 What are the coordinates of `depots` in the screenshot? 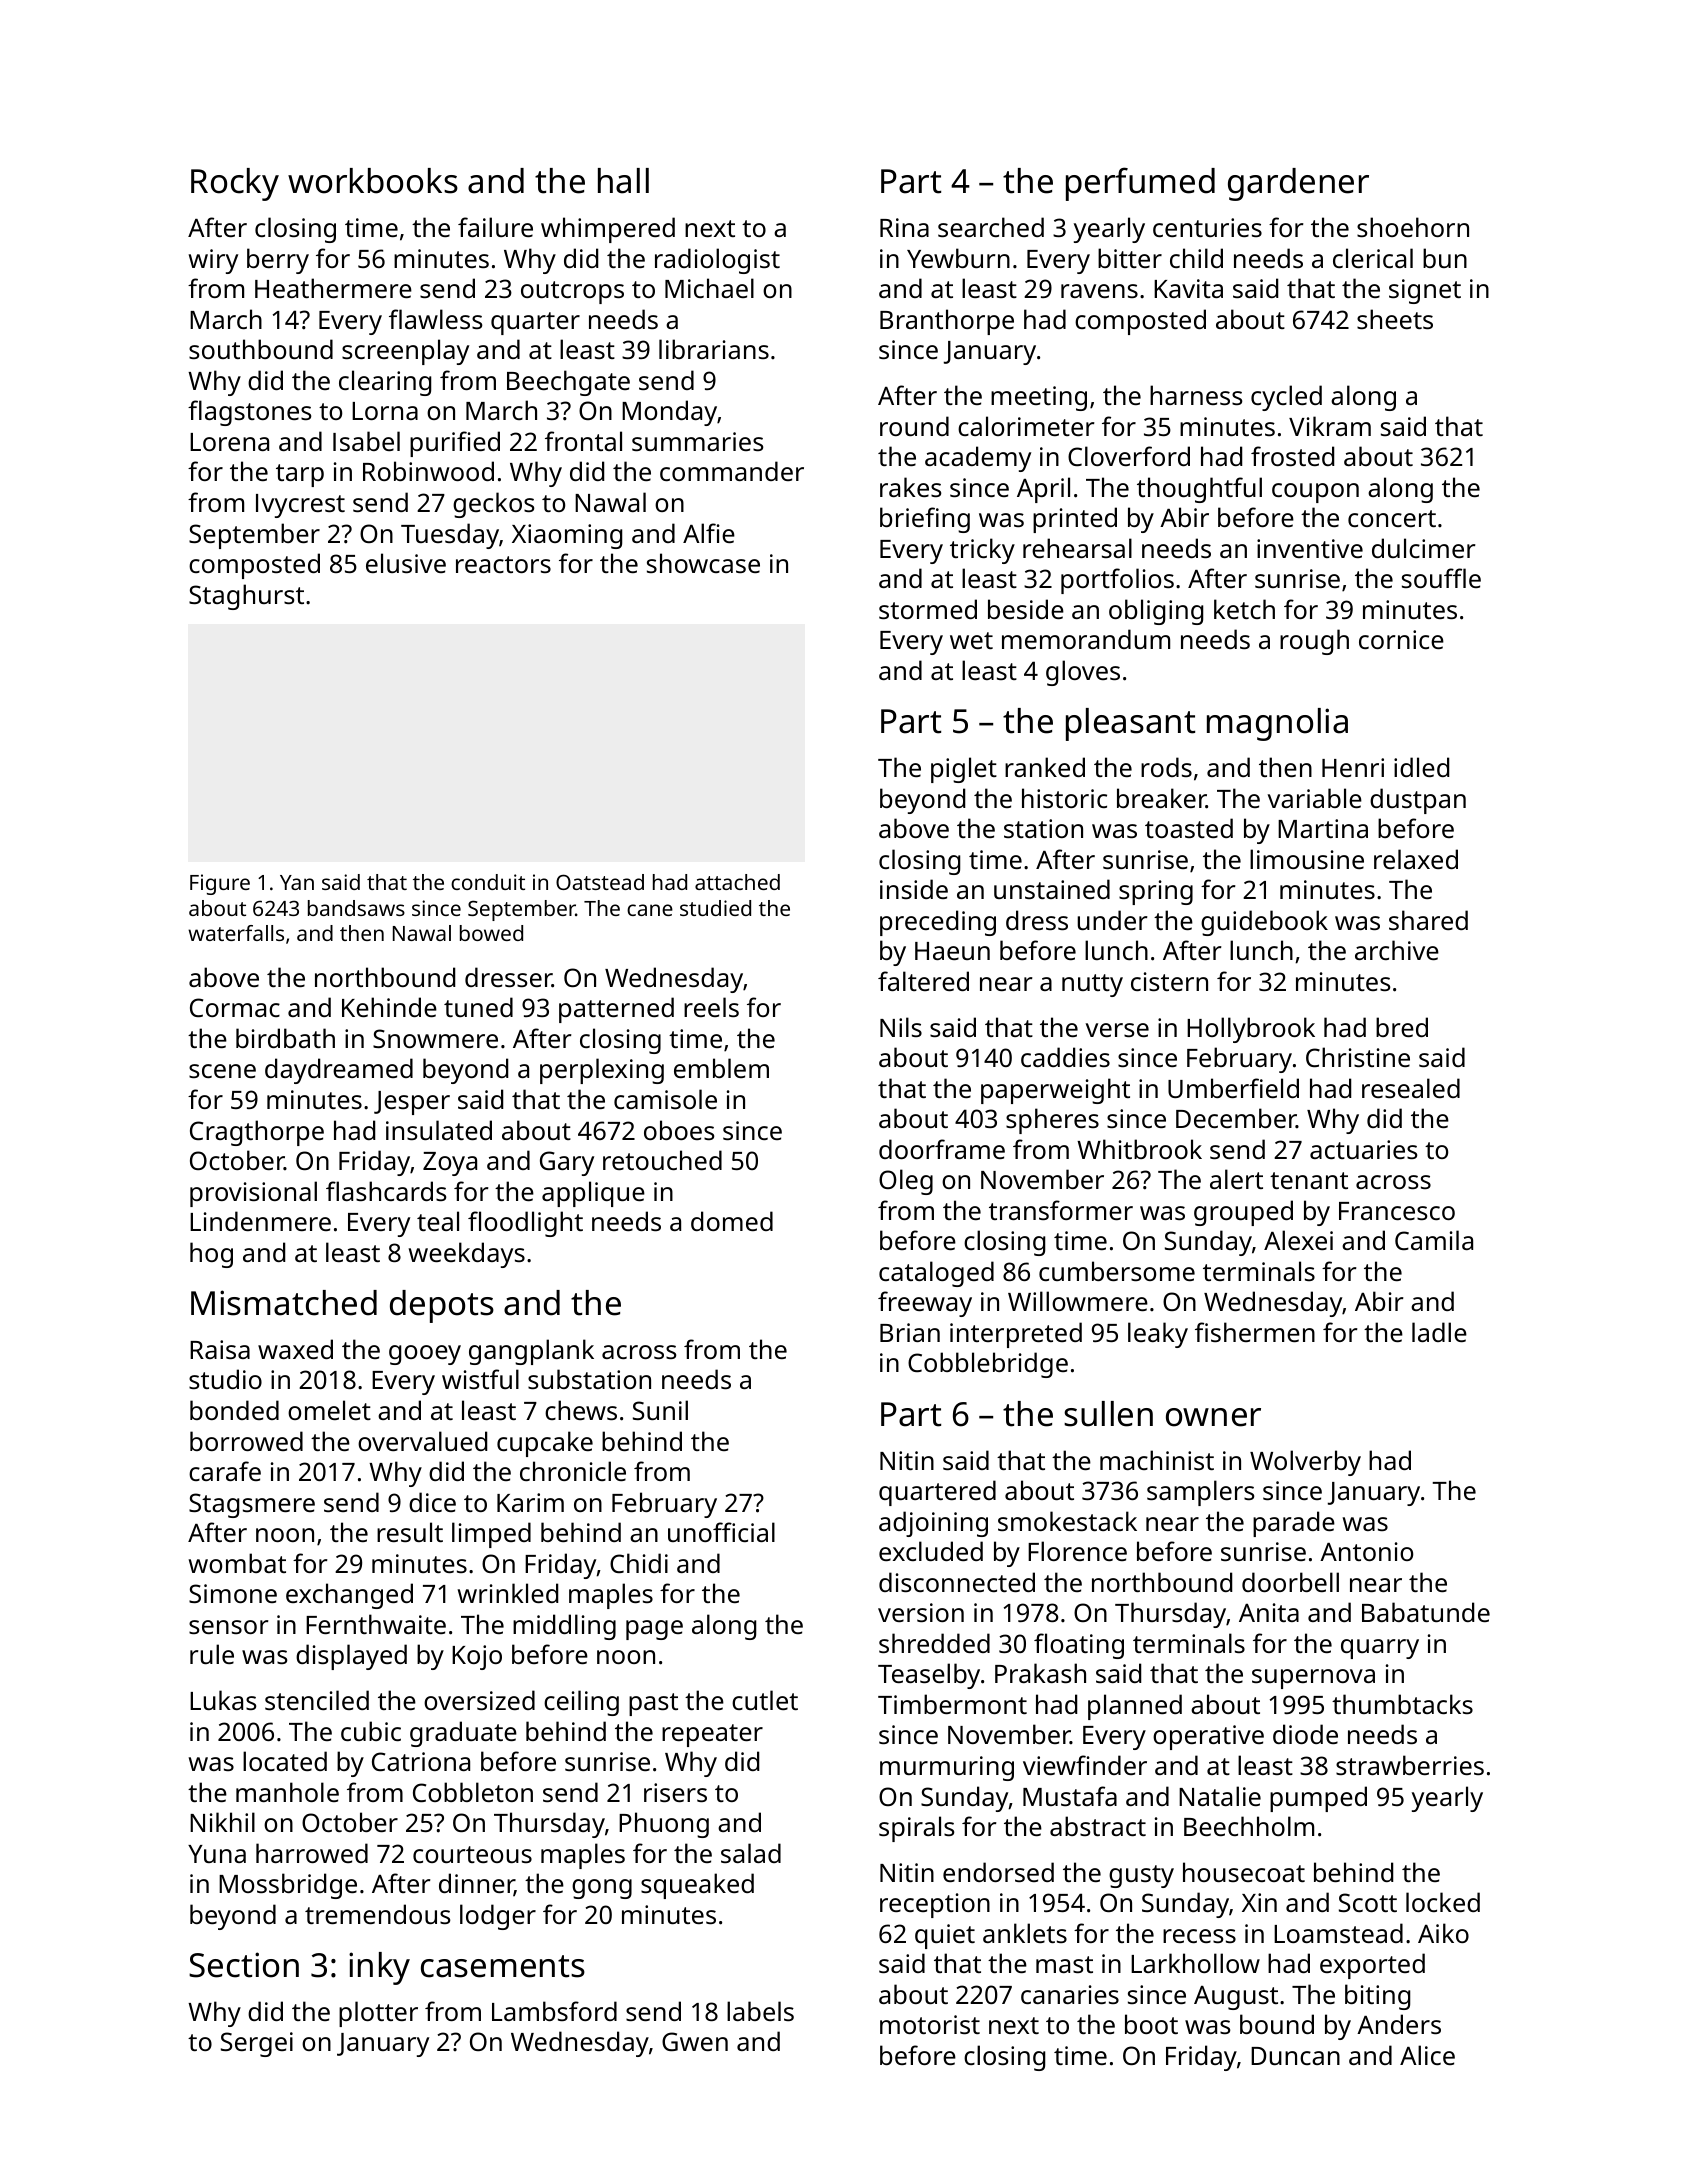 It's located at (442, 1306).
